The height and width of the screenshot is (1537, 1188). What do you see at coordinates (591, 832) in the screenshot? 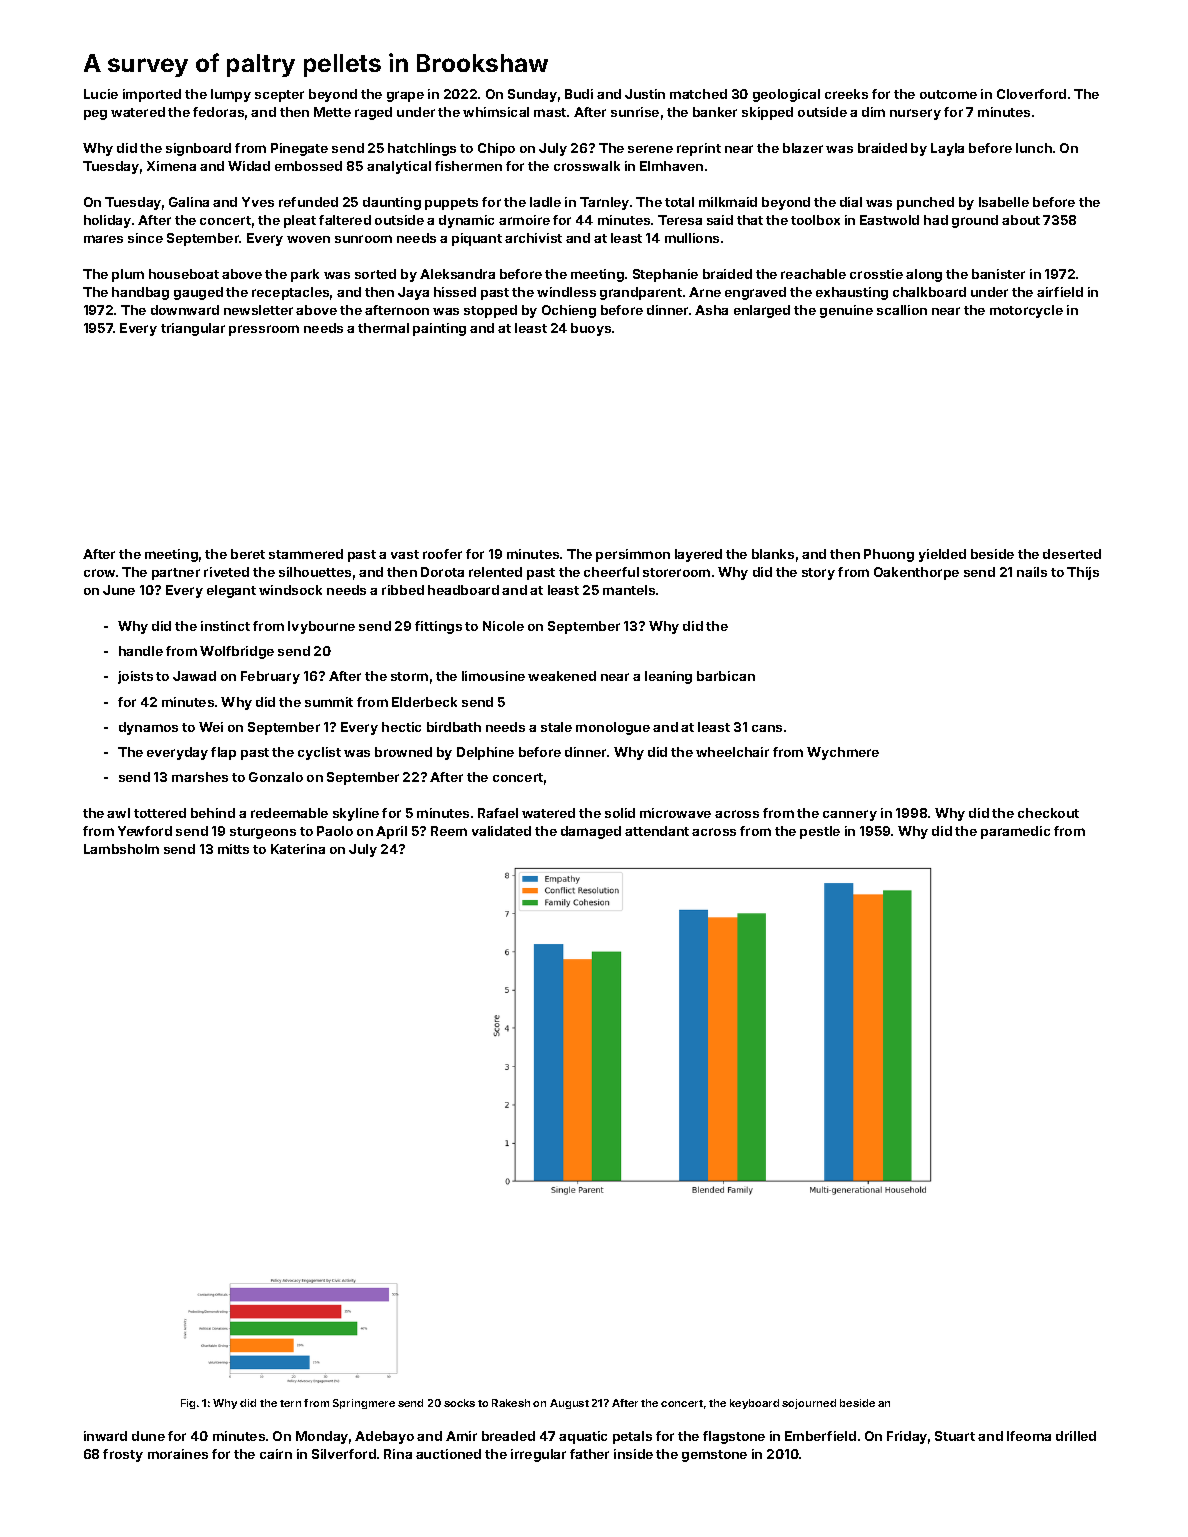
I see `damaged` at bounding box center [591, 832].
